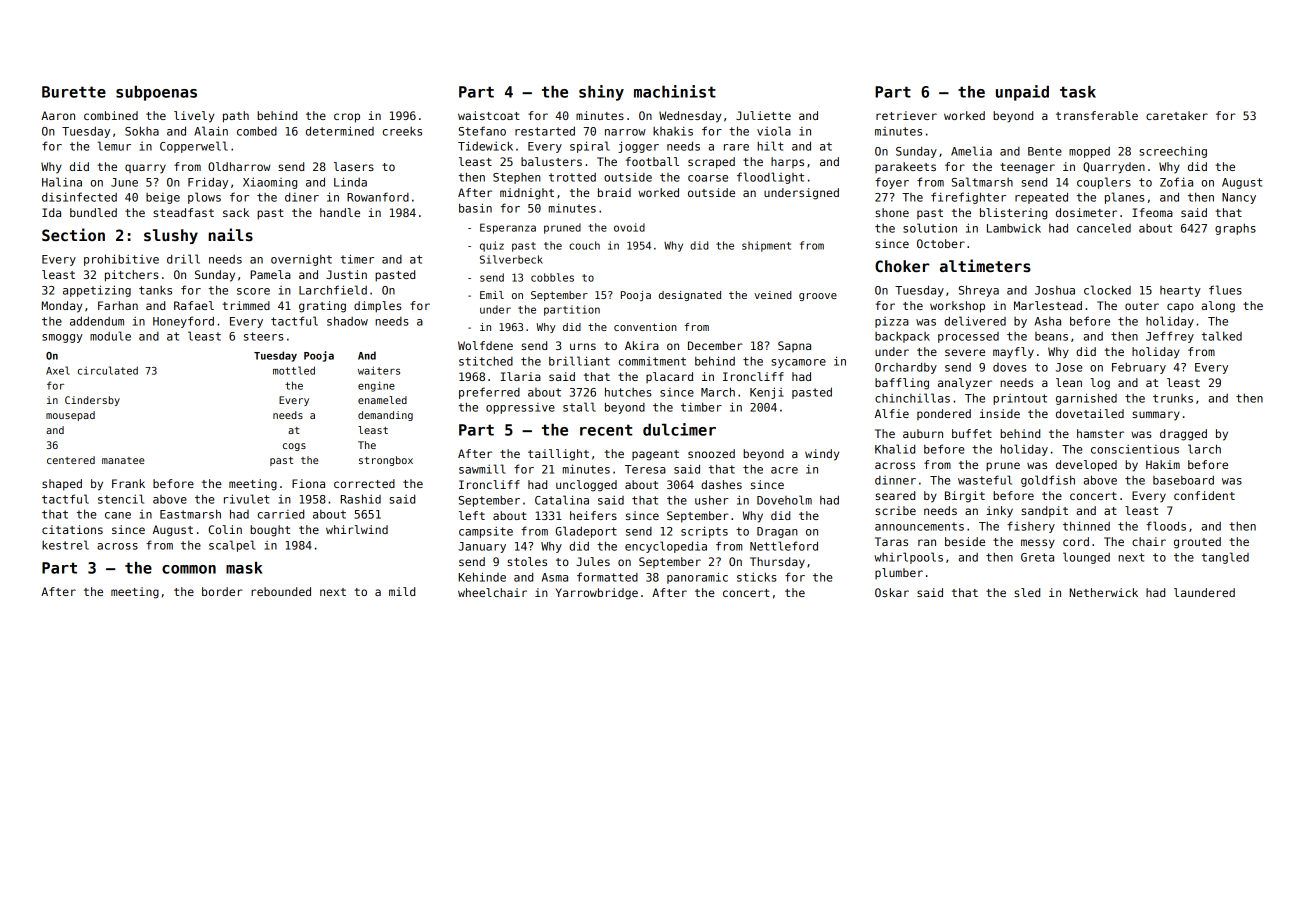  Describe the element at coordinates (675, 91) in the screenshot. I see `machinist` at that location.
